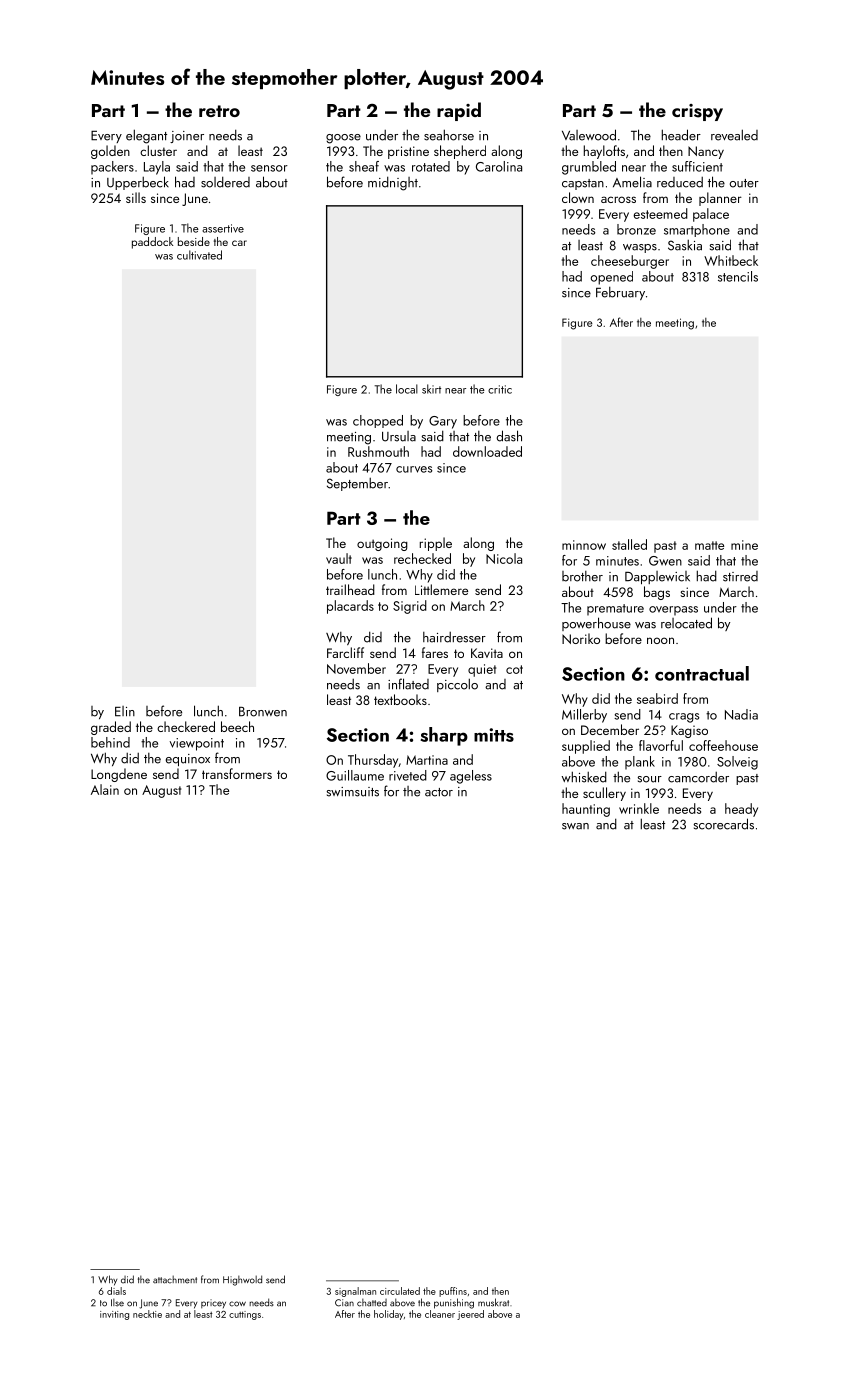 The image size is (849, 1400). I want to click on Highwold, so click(242, 1280).
